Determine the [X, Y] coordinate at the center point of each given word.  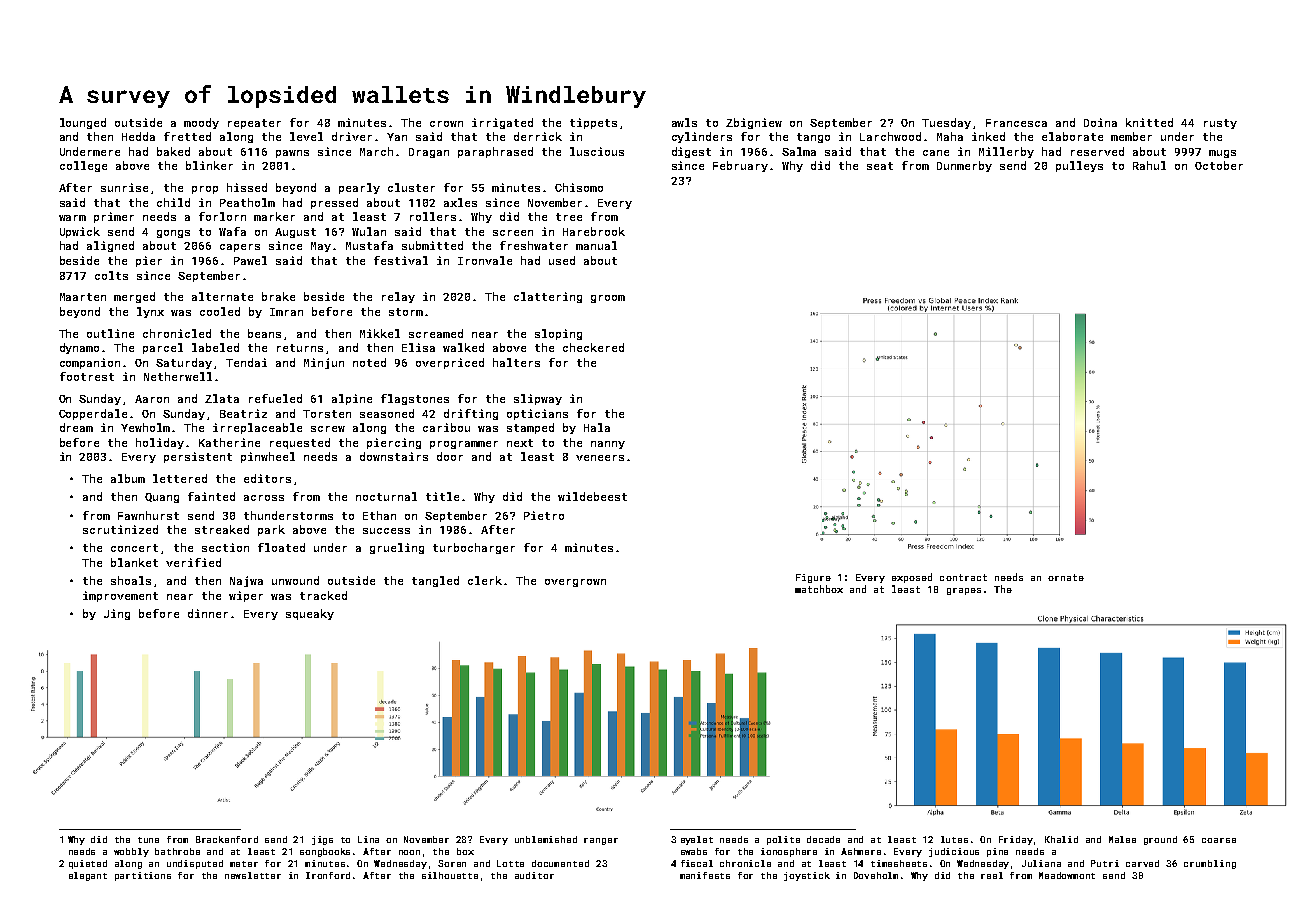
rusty [1220, 124]
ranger [601, 841]
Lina [368, 839]
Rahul [1149, 165]
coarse [1219, 840]
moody [201, 123]
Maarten [83, 297]
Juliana [1041, 863]
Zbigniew [754, 123]
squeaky [310, 614]
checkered [593, 347]
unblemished [546, 839]
